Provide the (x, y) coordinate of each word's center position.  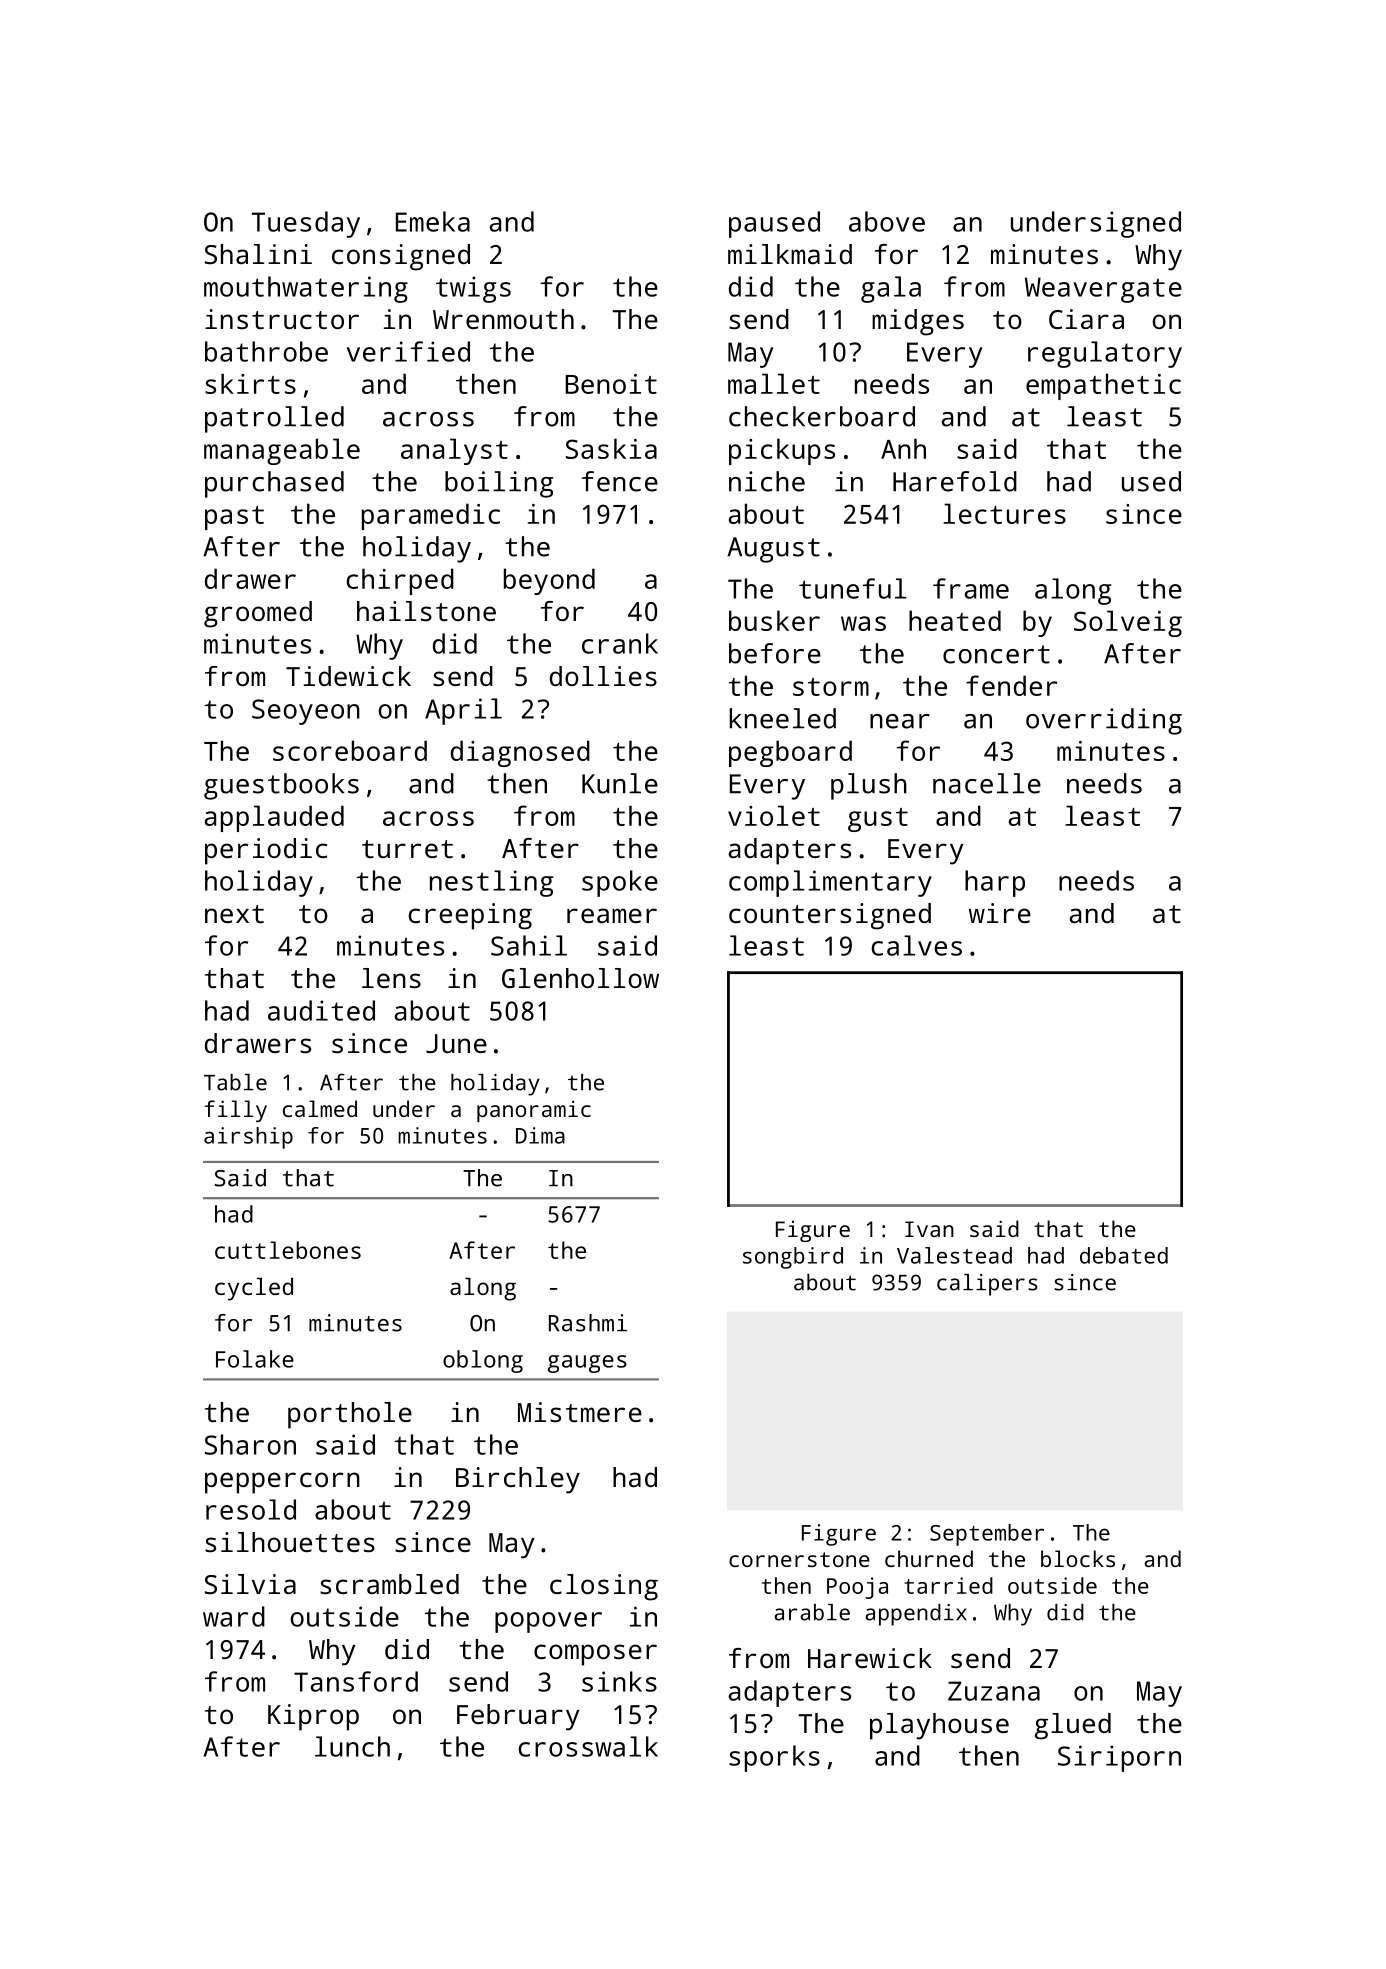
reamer (612, 915)
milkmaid (790, 254)
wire (1000, 913)
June (456, 1043)
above (887, 221)
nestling (491, 883)
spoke (620, 883)
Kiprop (313, 1717)
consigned (401, 257)
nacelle (987, 783)
